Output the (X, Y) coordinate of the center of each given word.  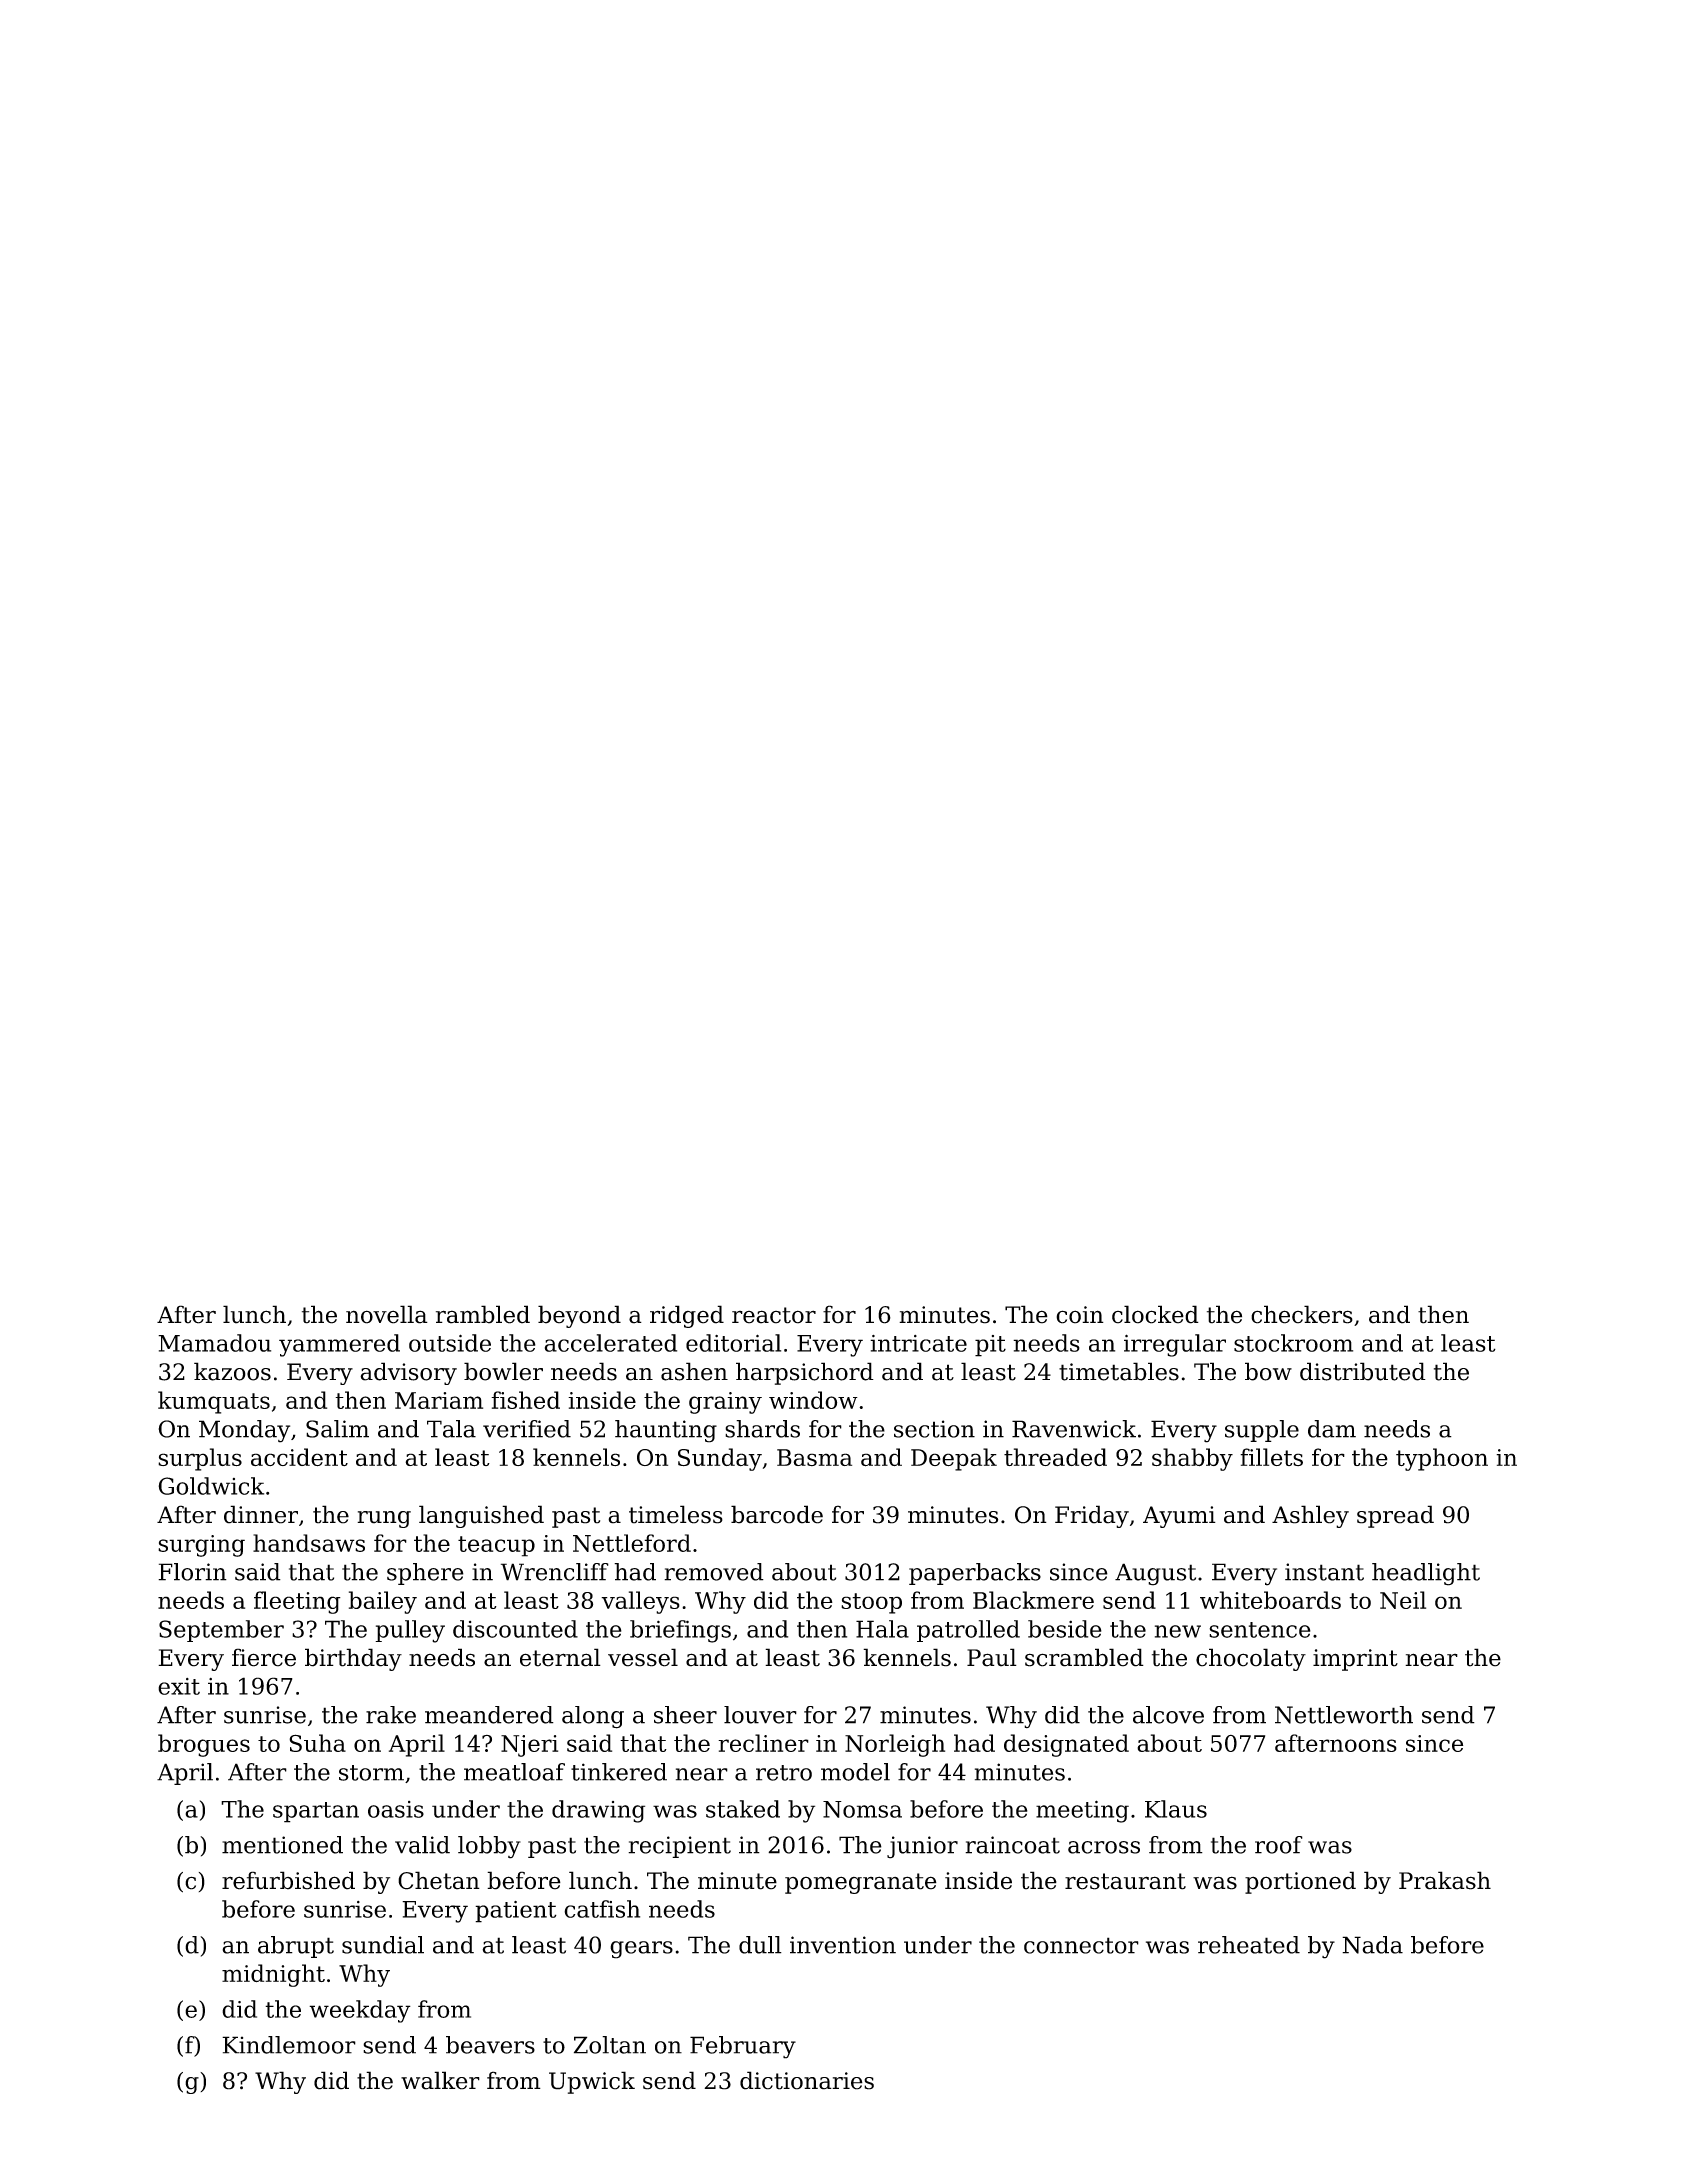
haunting (666, 1431)
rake (391, 1715)
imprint (1355, 1660)
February (743, 2047)
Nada (1372, 1945)
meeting (1082, 1811)
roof (1279, 1845)
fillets (1271, 1457)
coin (1080, 1315)
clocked (1155, 1314)
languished (481, 1516)
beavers (490, 2045)
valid (422, 1845)
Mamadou (214, 1343)
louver (760, 1715)
